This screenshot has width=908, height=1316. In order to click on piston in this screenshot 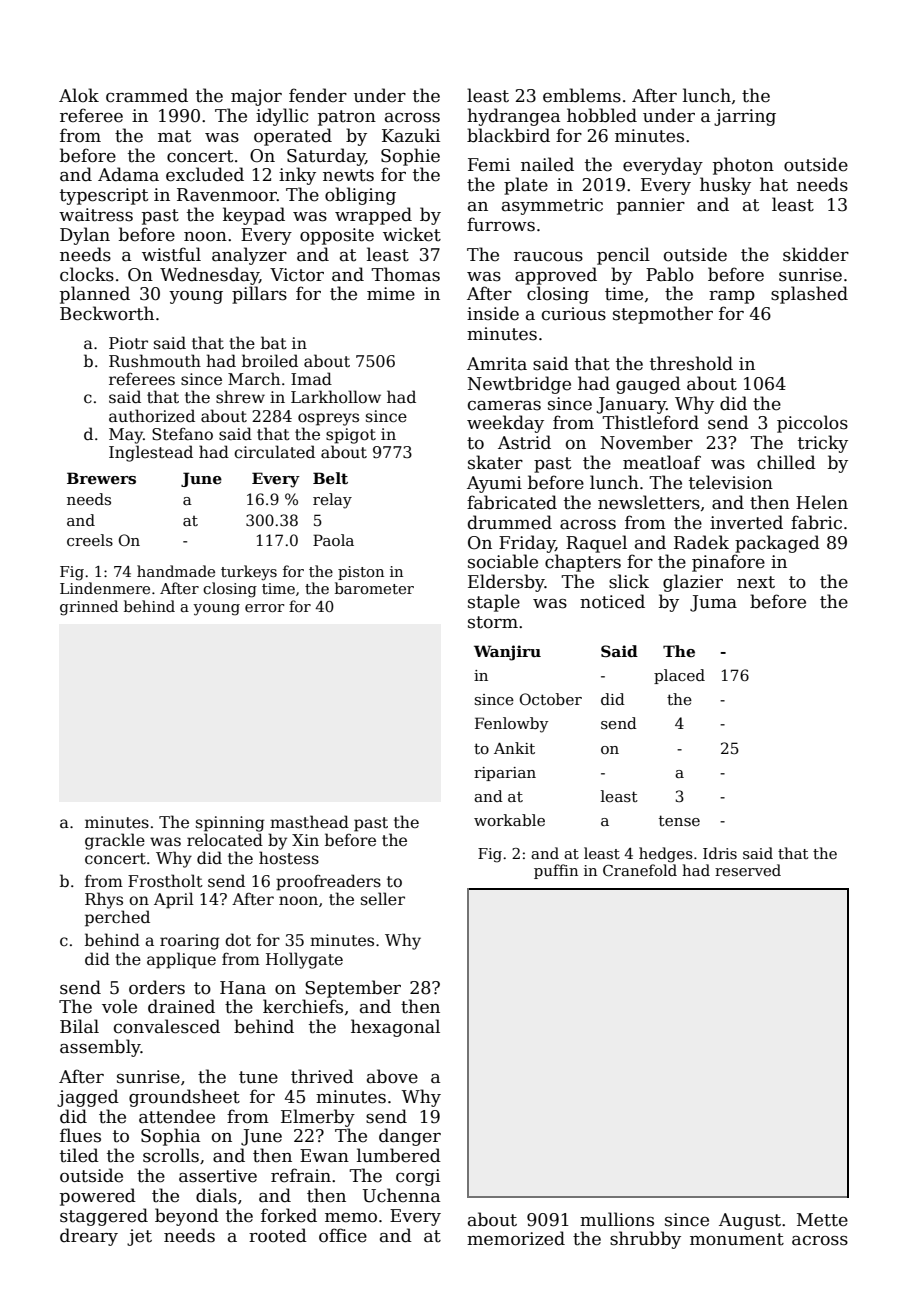, I will do `click(361, 573)`.
